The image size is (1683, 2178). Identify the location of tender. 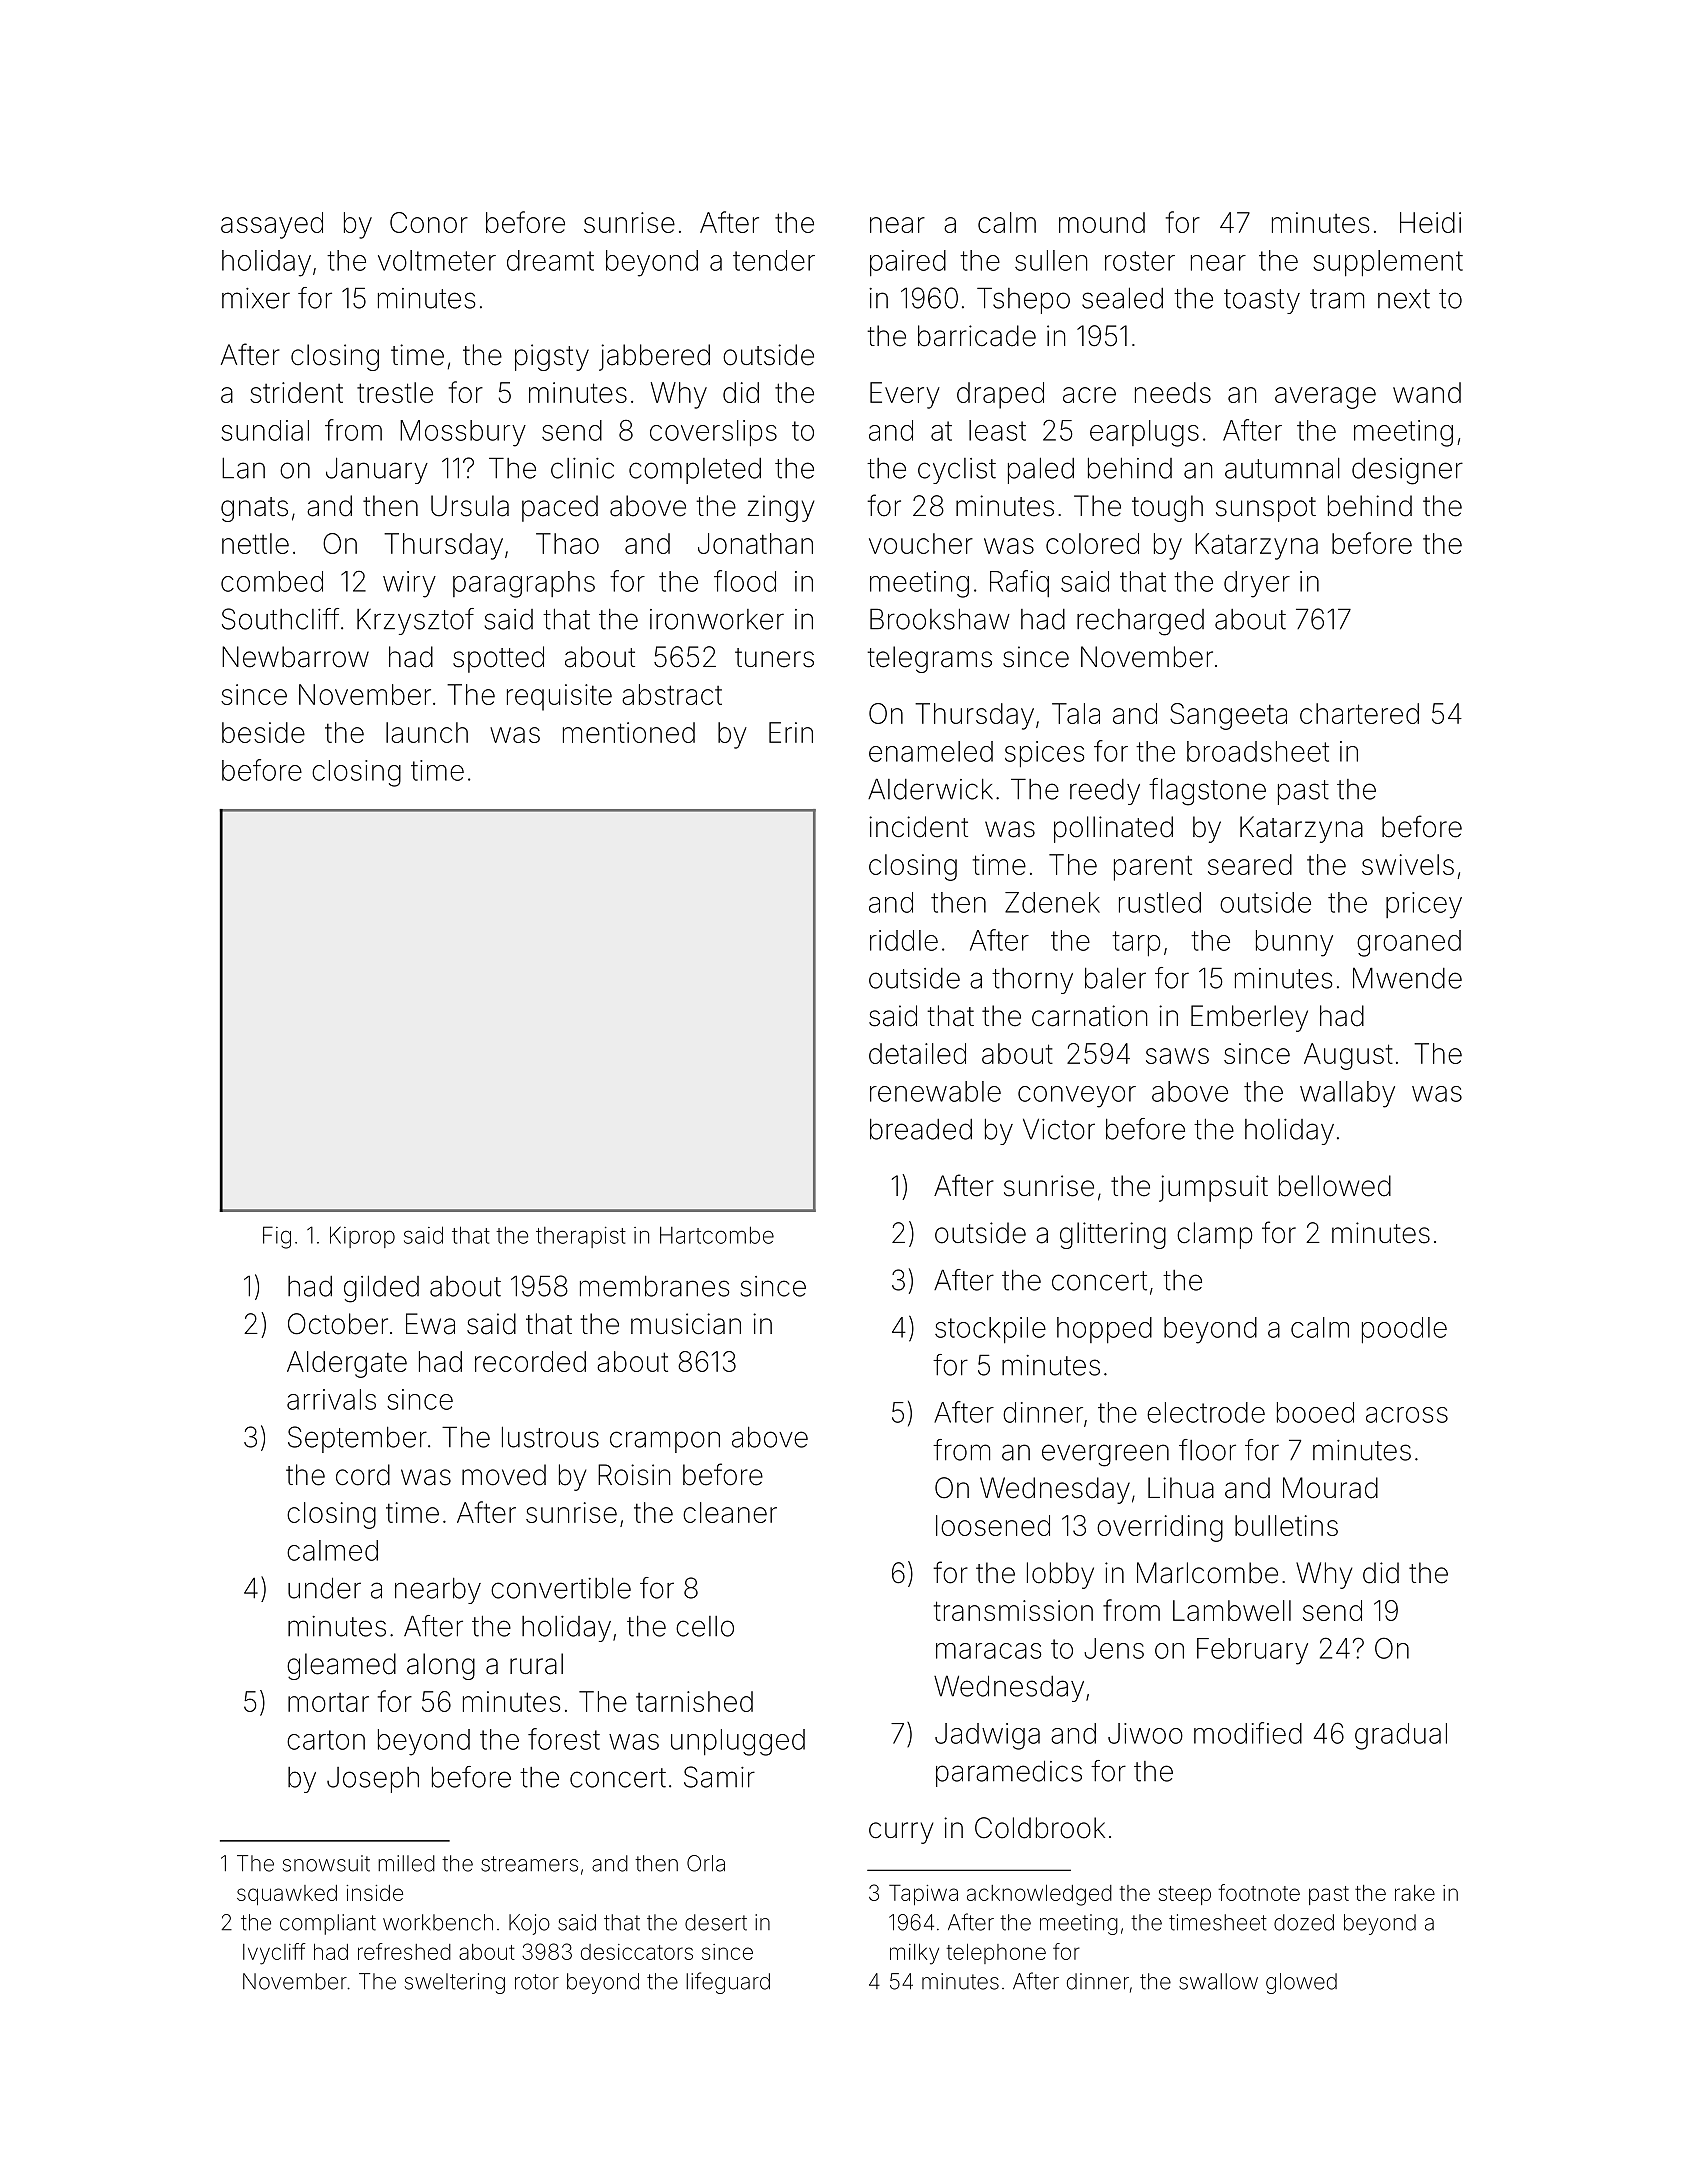
(774, 260).
